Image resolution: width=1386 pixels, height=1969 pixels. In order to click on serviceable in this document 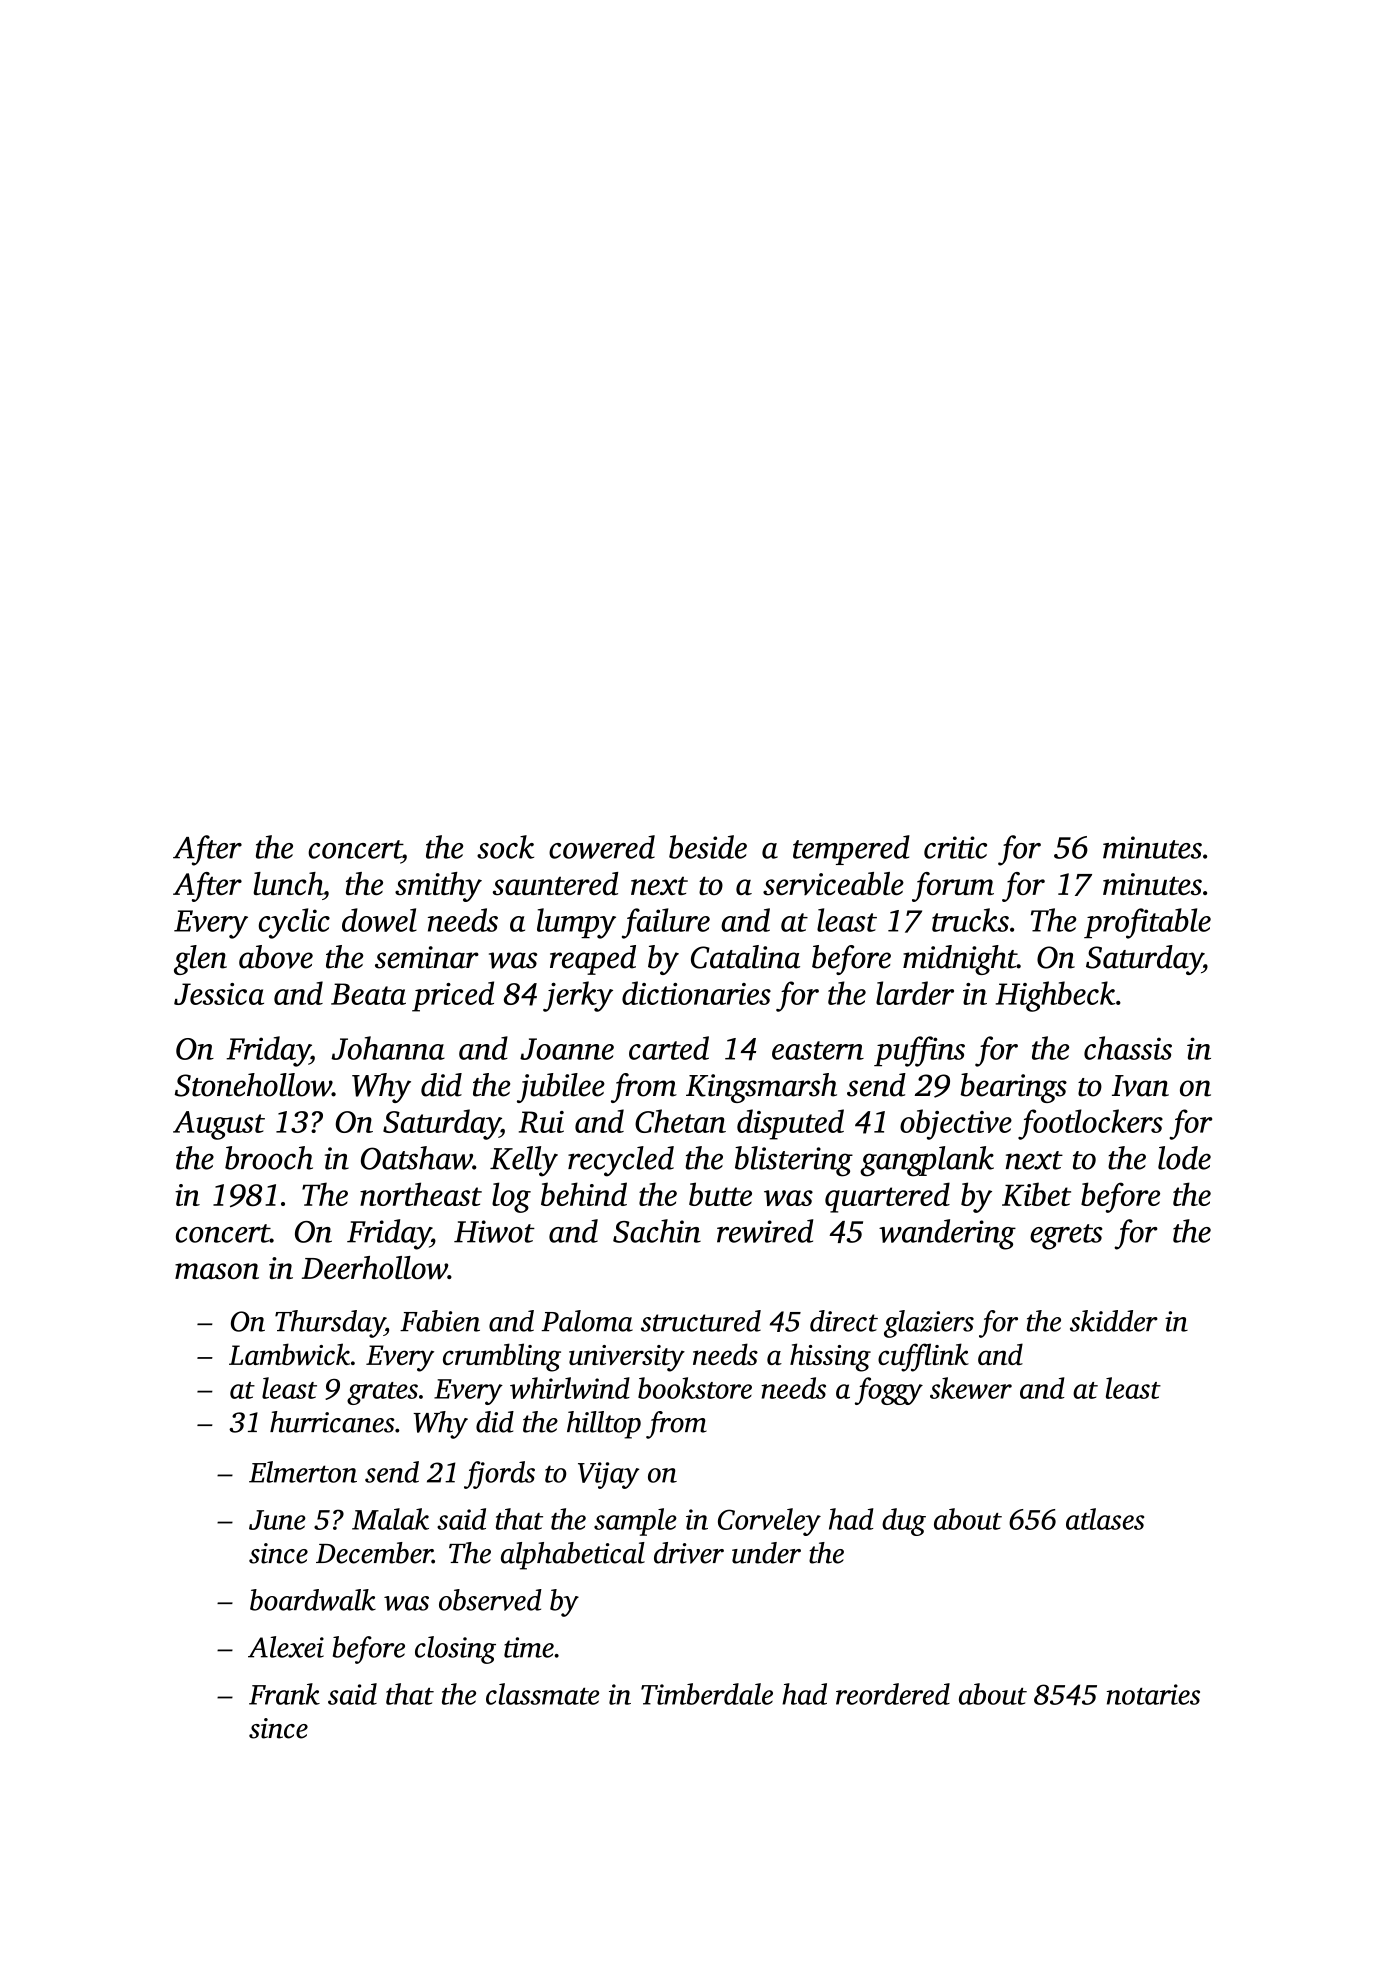, I will do `click(833, 883)`.
